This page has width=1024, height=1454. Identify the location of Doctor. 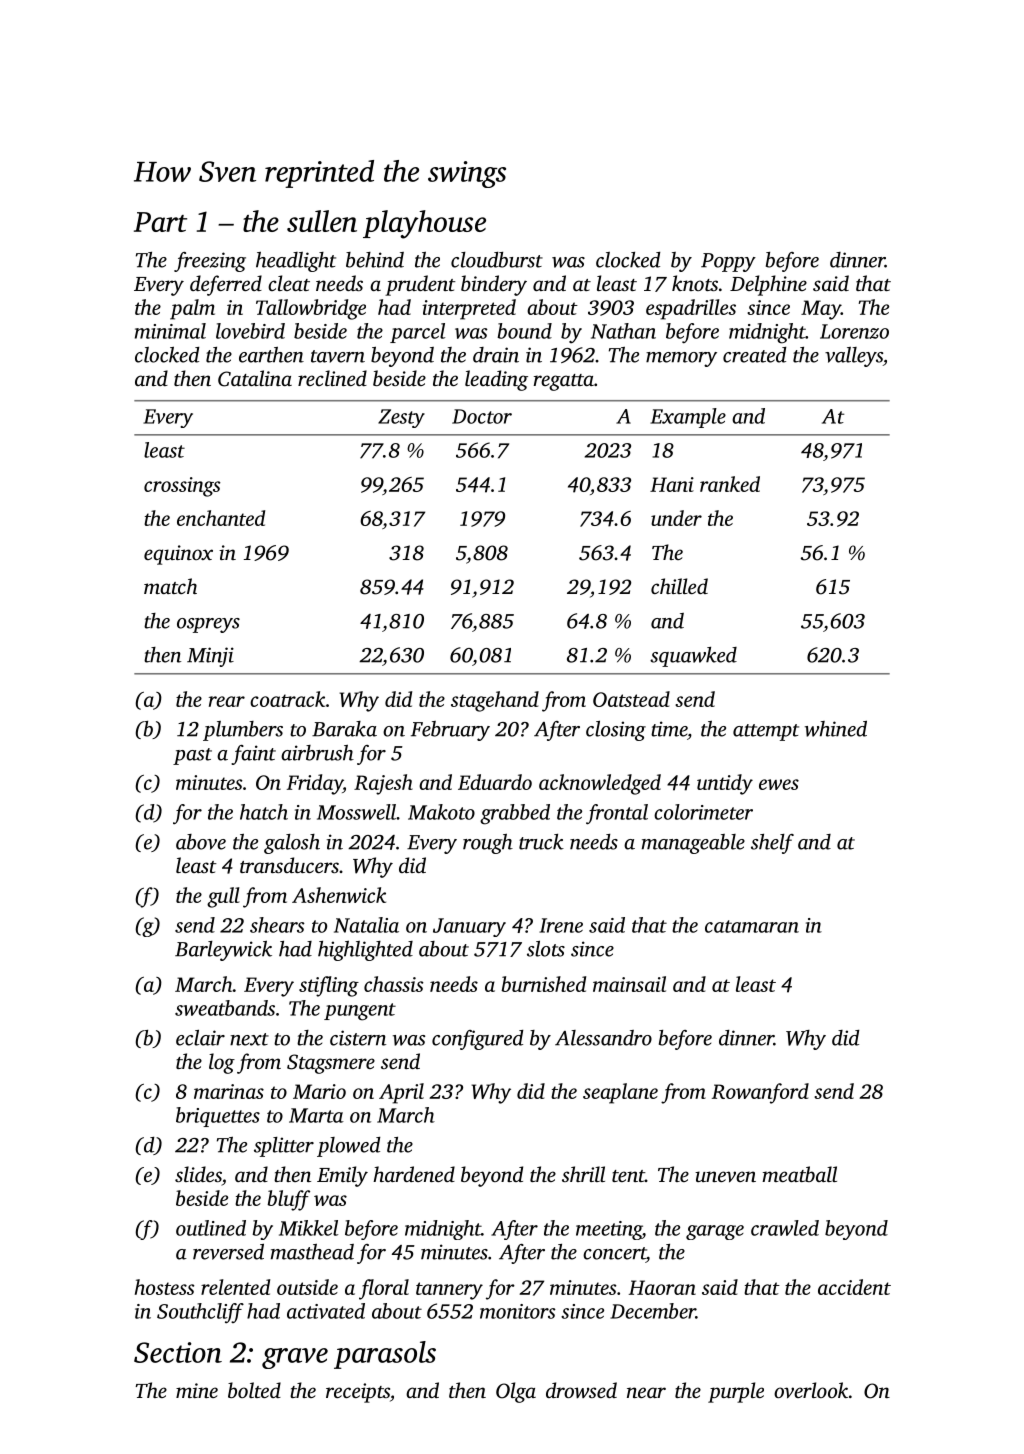
(482, 416).
